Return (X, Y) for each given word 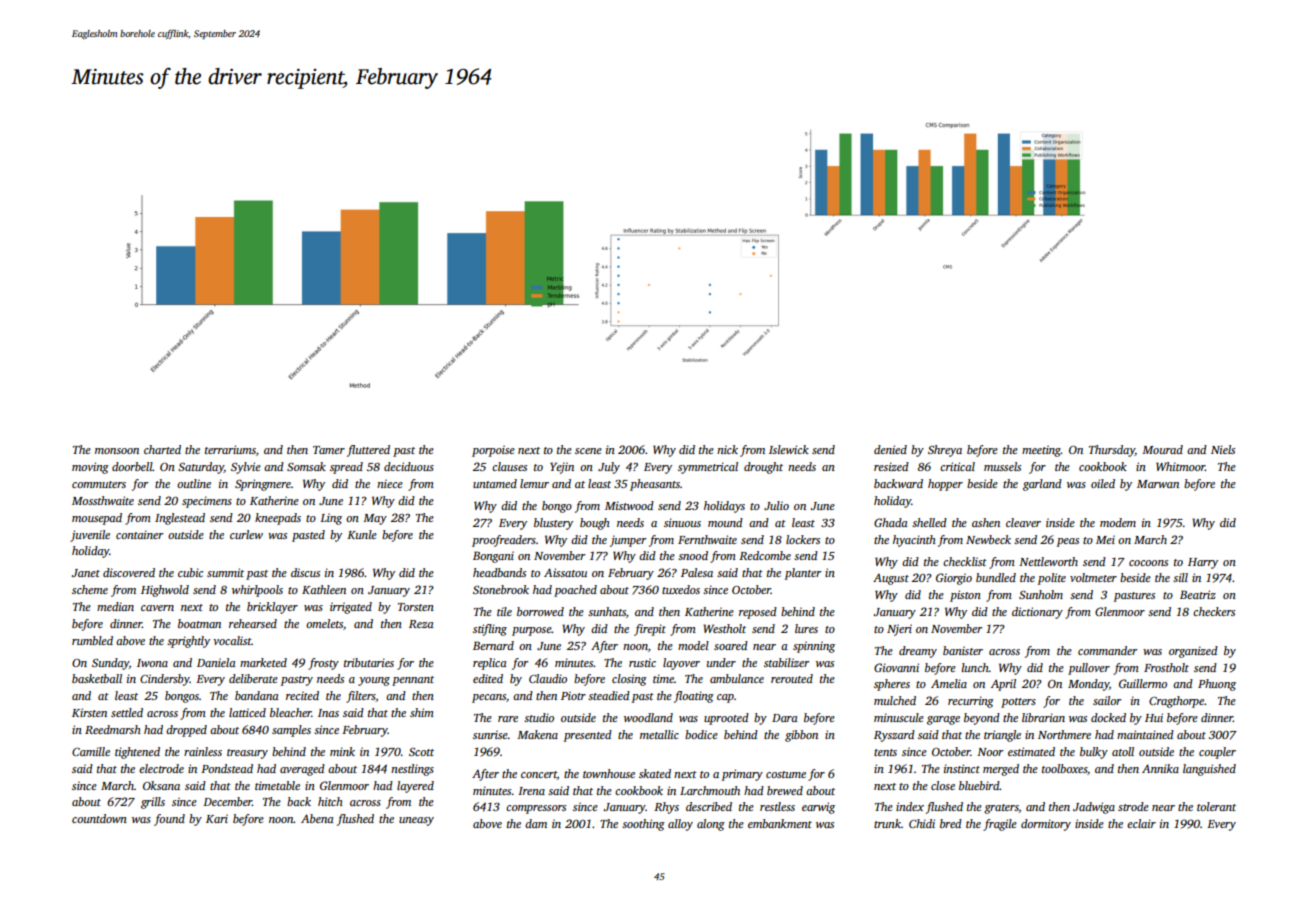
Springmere (263, 485)
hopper (945, 485)
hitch (330, 801)
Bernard (493, 645)
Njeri (899, 630)
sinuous (682, 522)
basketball (97, 678)
